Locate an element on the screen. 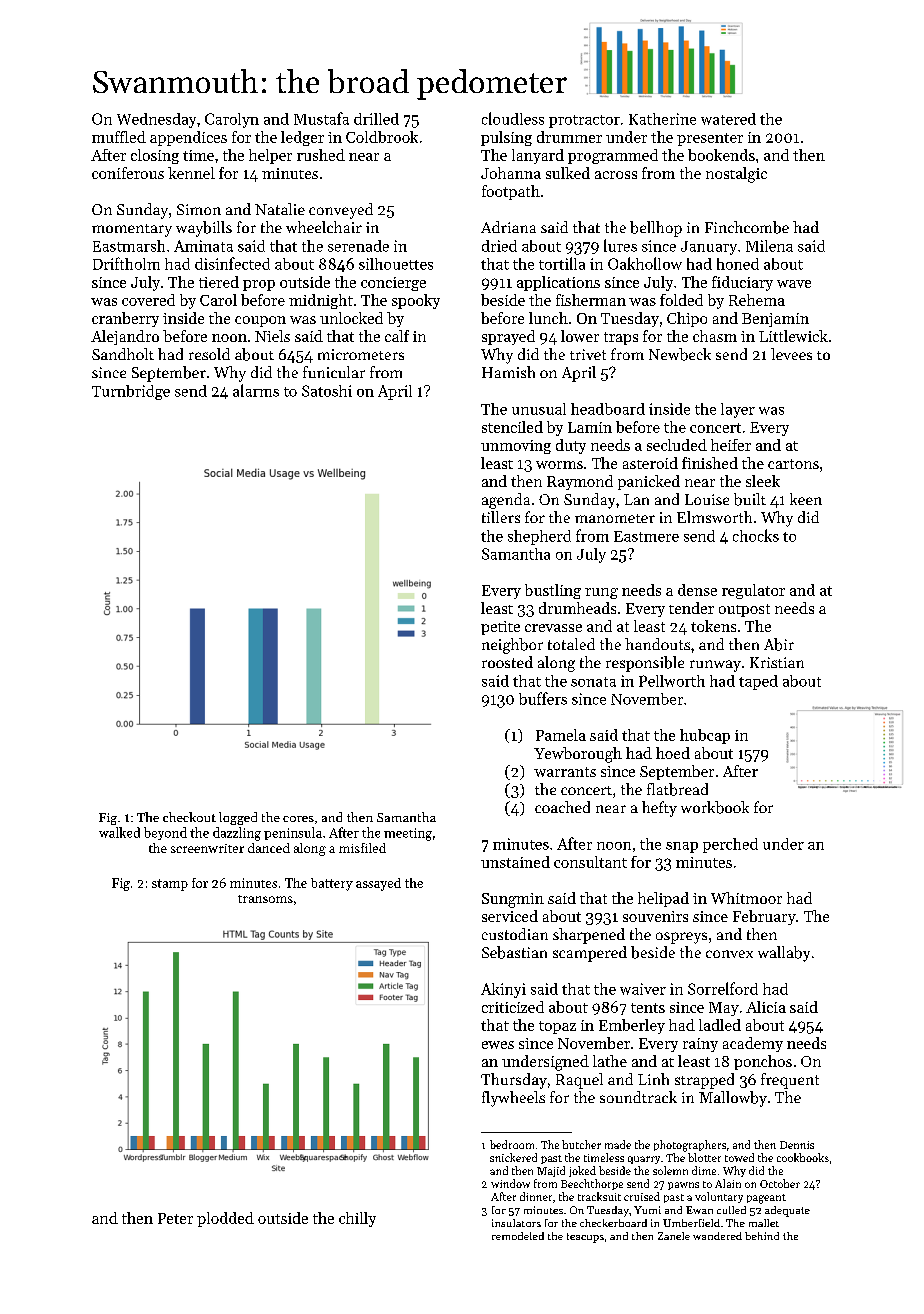 The height and width of the screenshot is (1314, 924). chilly is located at coordinates (357, 1219).
